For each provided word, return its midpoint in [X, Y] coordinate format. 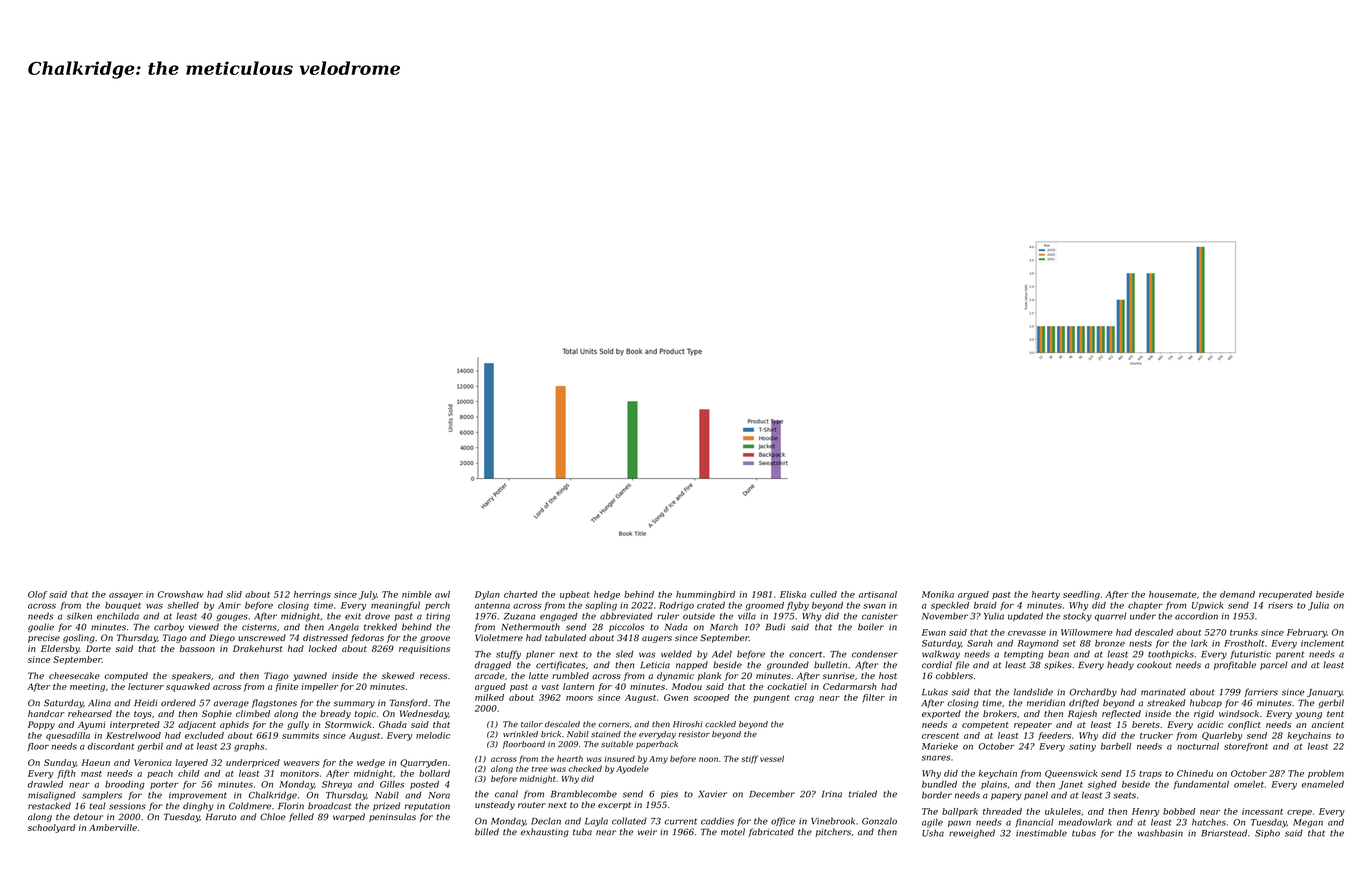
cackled [720, 724]
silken [79, 616]
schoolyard [51, 828]
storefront [1246, 747]
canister [880, 616]
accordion [1196, 616]
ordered [178, 703]
